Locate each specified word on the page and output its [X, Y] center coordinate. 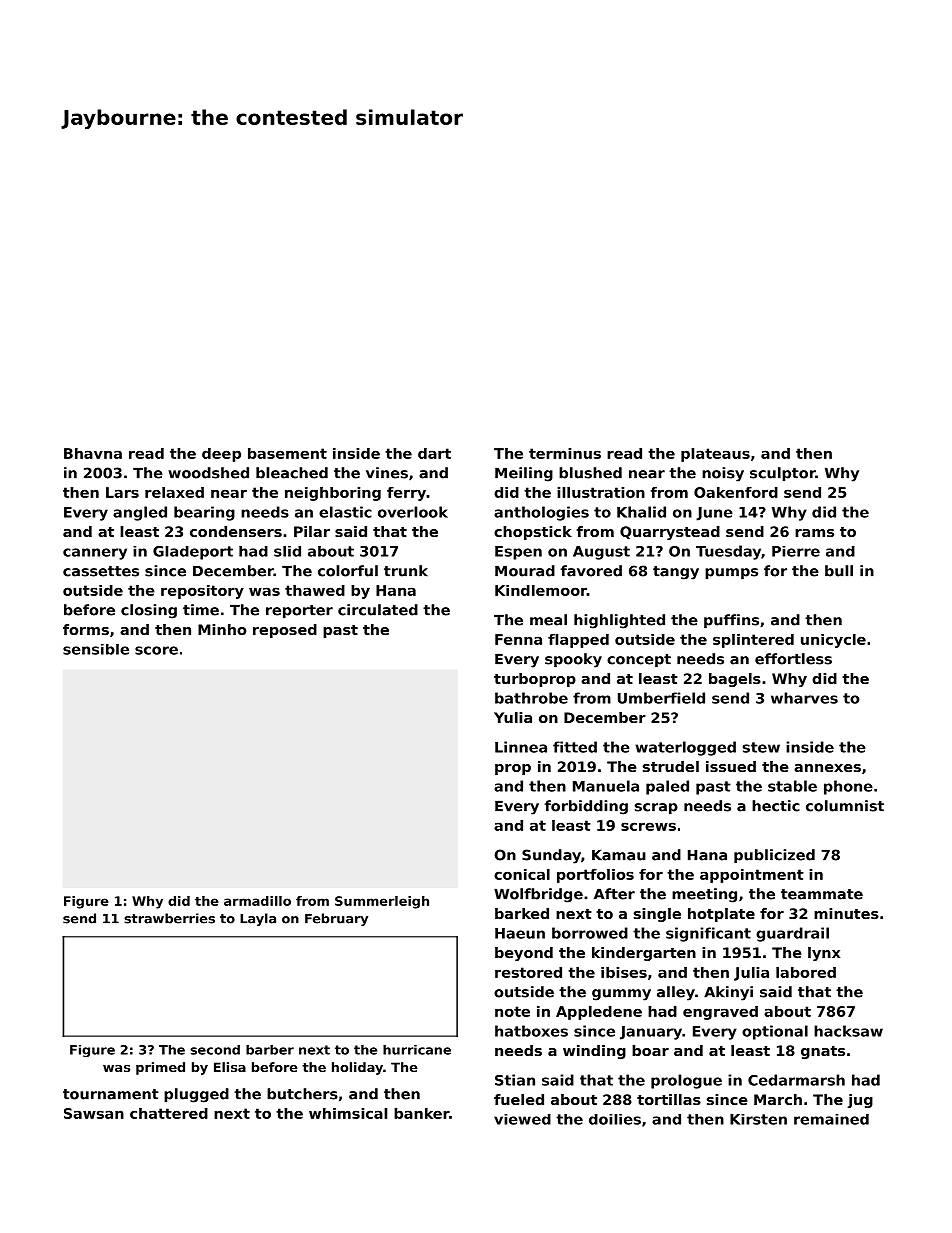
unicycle [833, 641]
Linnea [521, 747]
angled [140, 513]
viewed [522, 1119]
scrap [656, 809]
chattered [169, 1113]
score [156, 650]
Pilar [312, 531]
